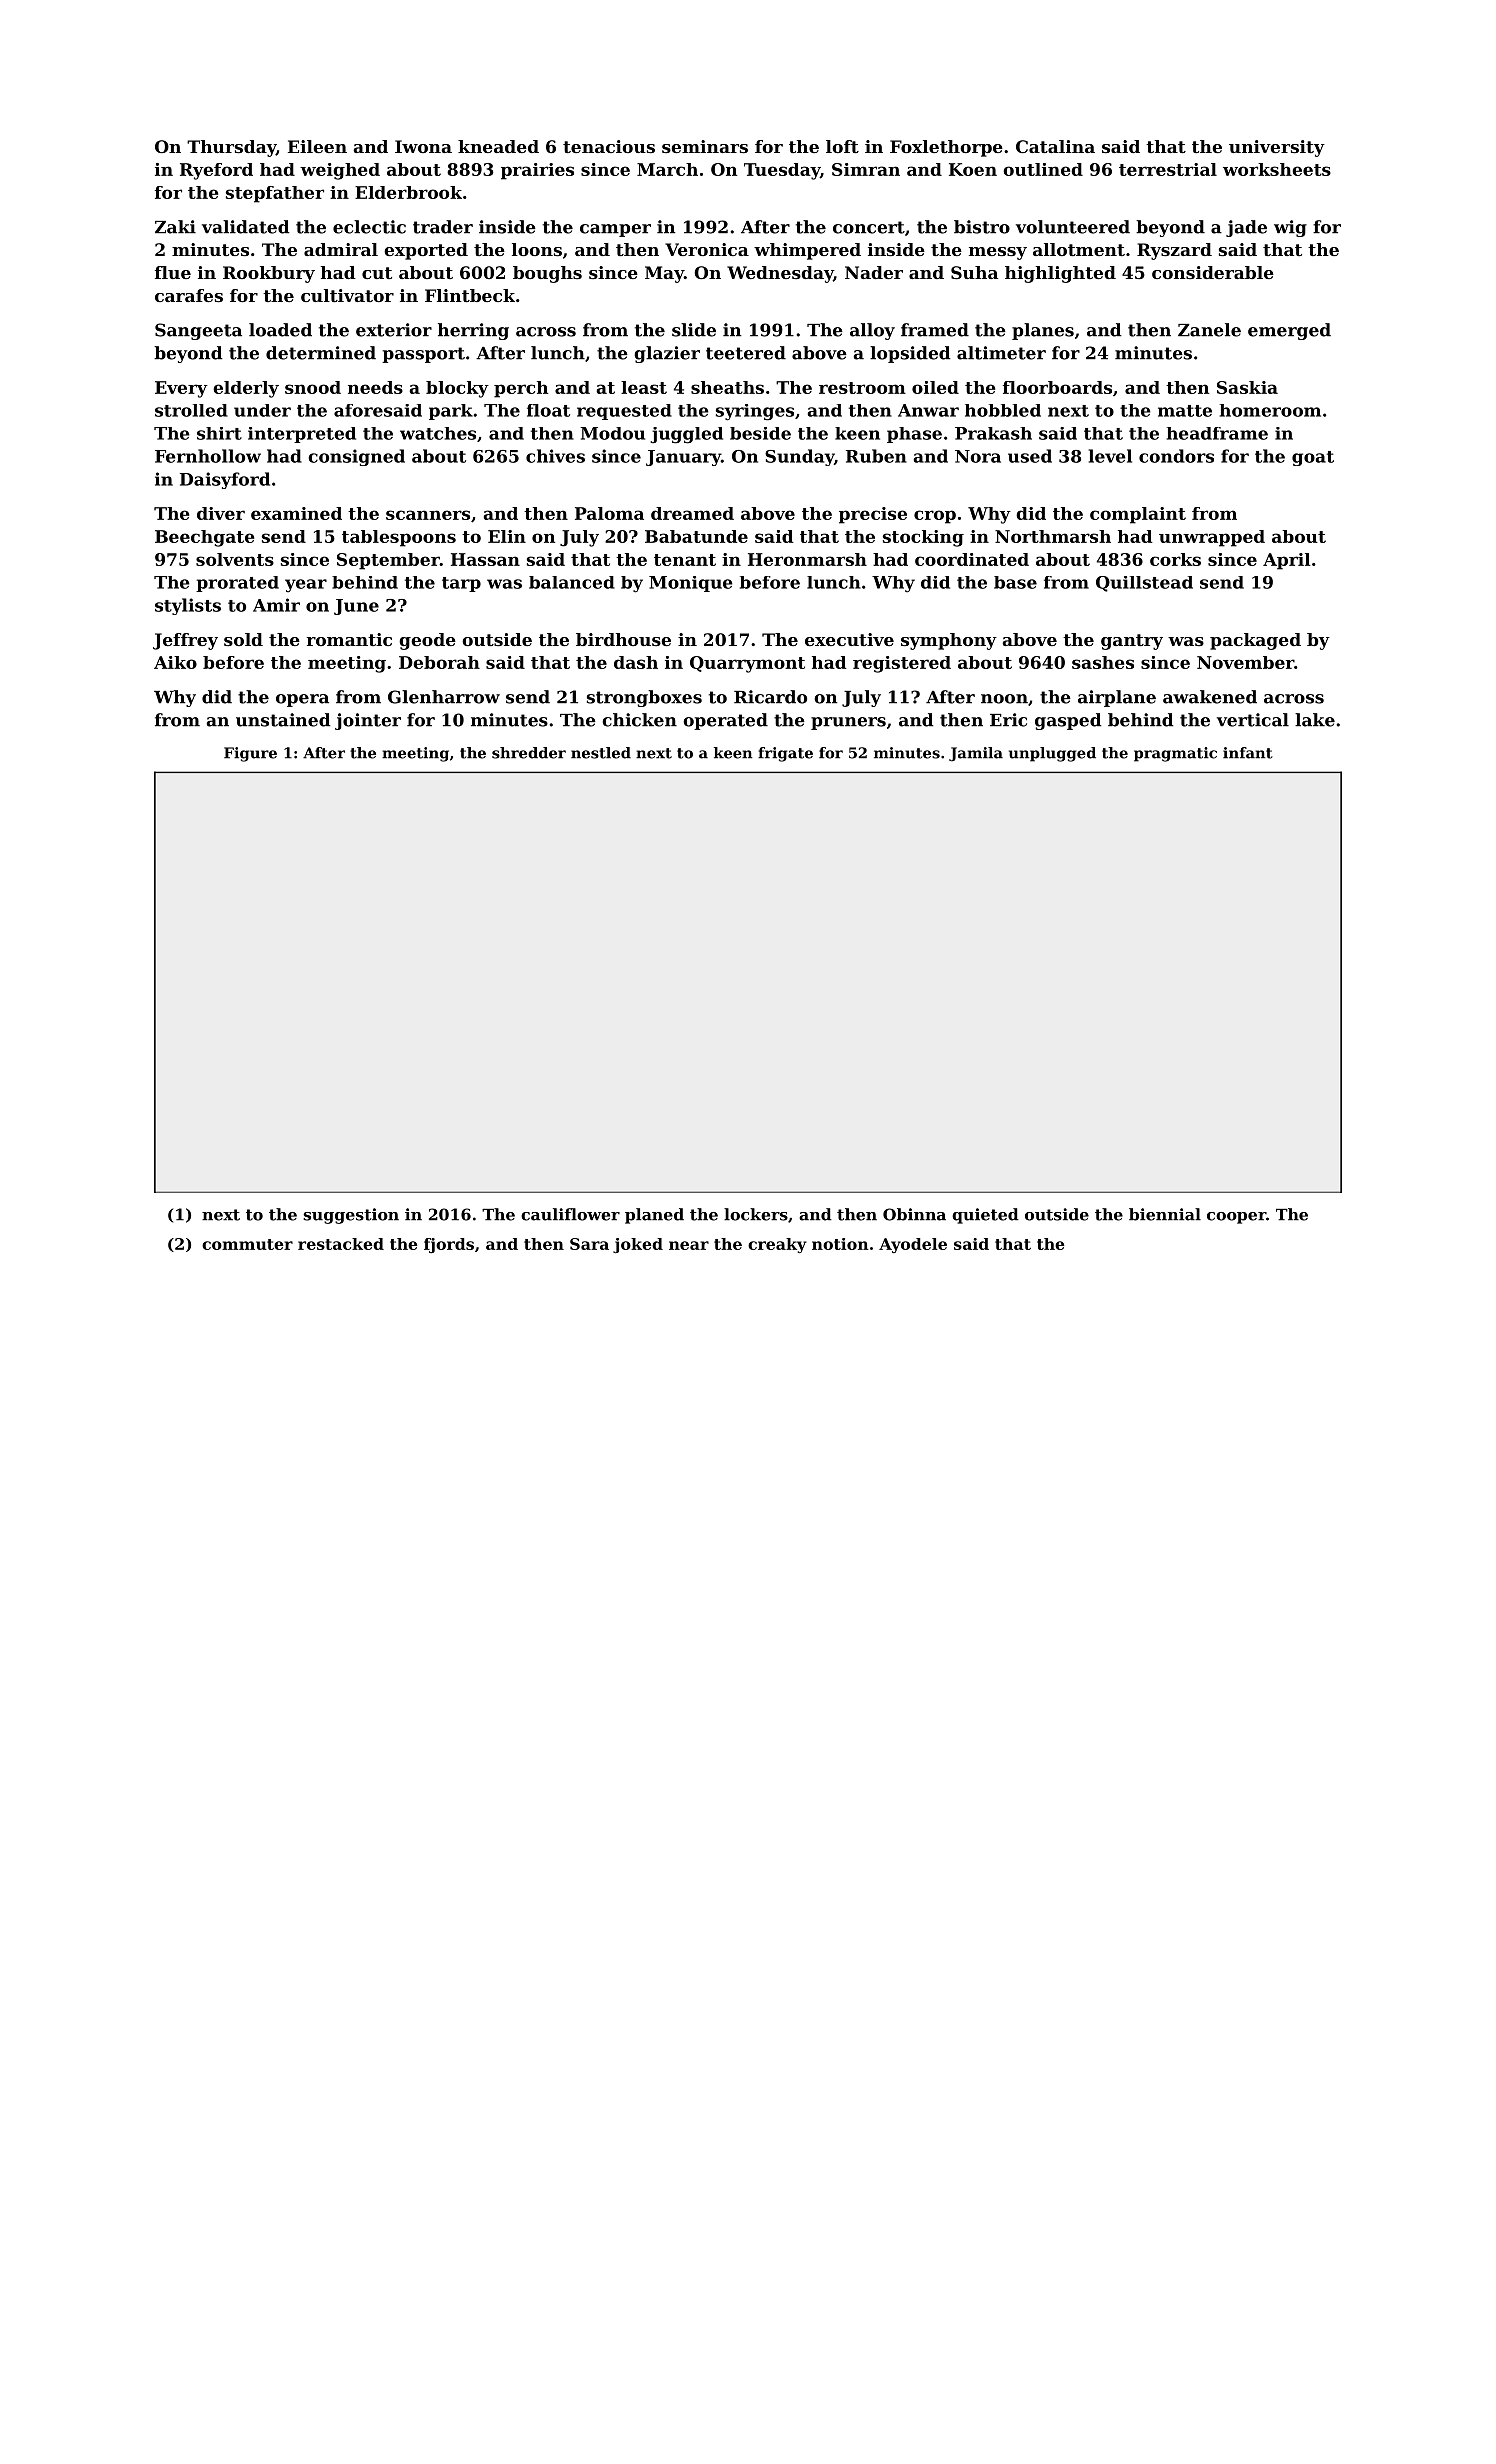 The width and height of the page is (1496, 2464). Describe the element at coordinates (777, 1245) in the page. I see `creaky` at that location.
